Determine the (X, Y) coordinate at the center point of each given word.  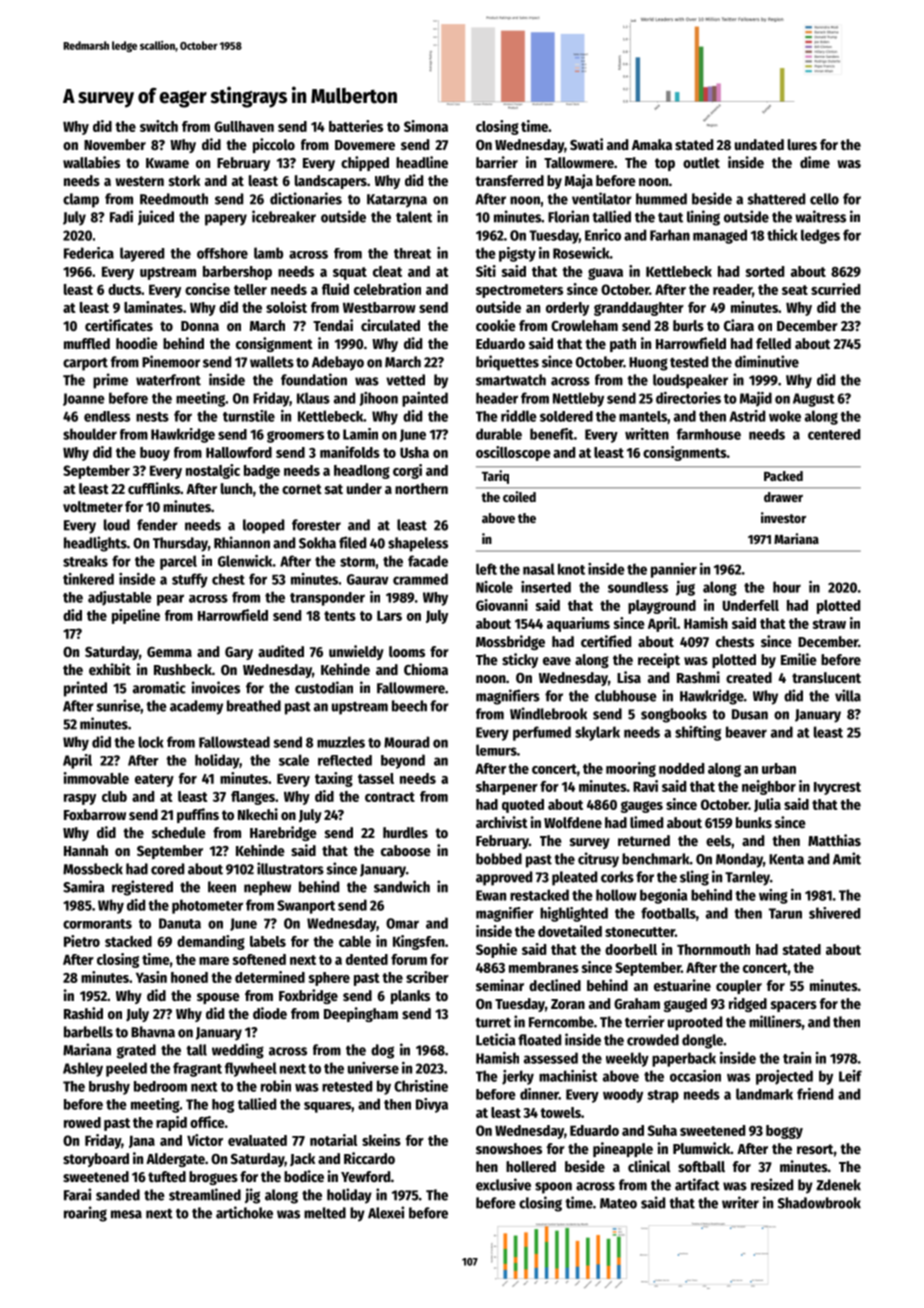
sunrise (118, 705)
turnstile (249, 416)
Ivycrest (837, 788)
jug (685, 588)
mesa (126, 1214)
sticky (520, 660)
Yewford (365, 1176)
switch (159, 126)
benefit (552, 434)
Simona (426, 126)
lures (802, 144)
